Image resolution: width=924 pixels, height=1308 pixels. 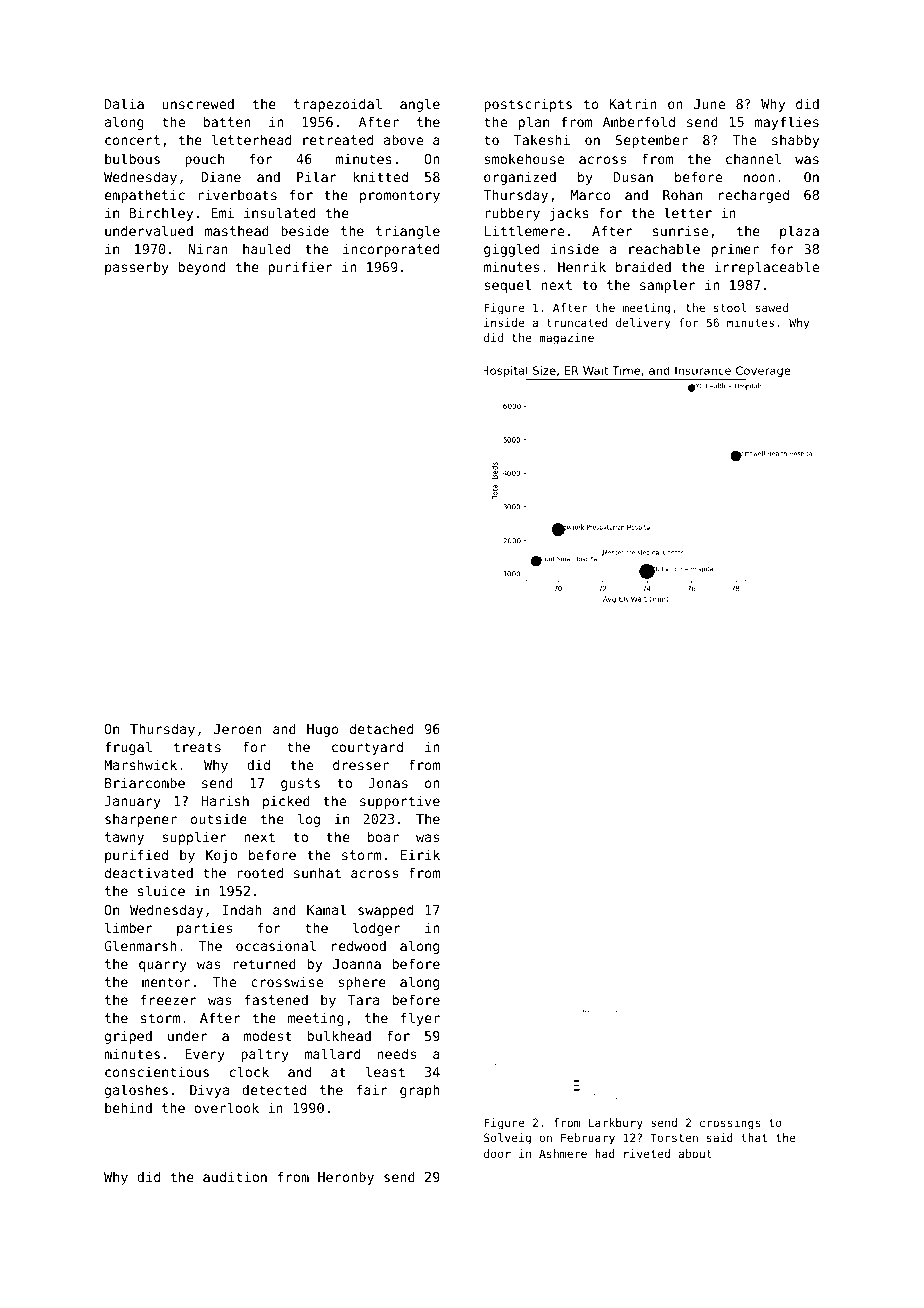 What do you see at coordinates (643, 324) in the document?
I see `delivery` at bounding box center [643, 324].
